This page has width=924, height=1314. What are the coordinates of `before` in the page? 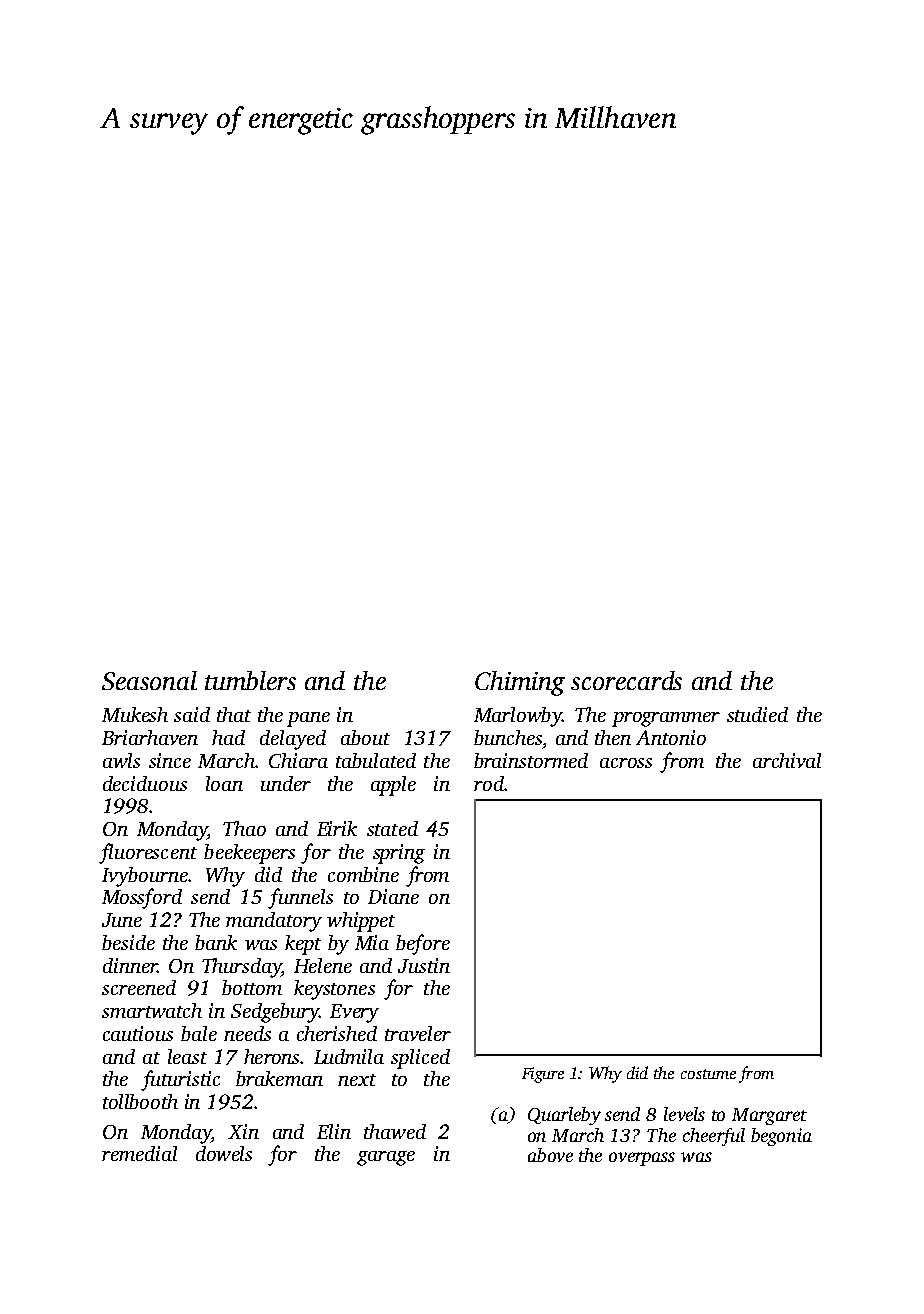 It's located at (423, 944).
